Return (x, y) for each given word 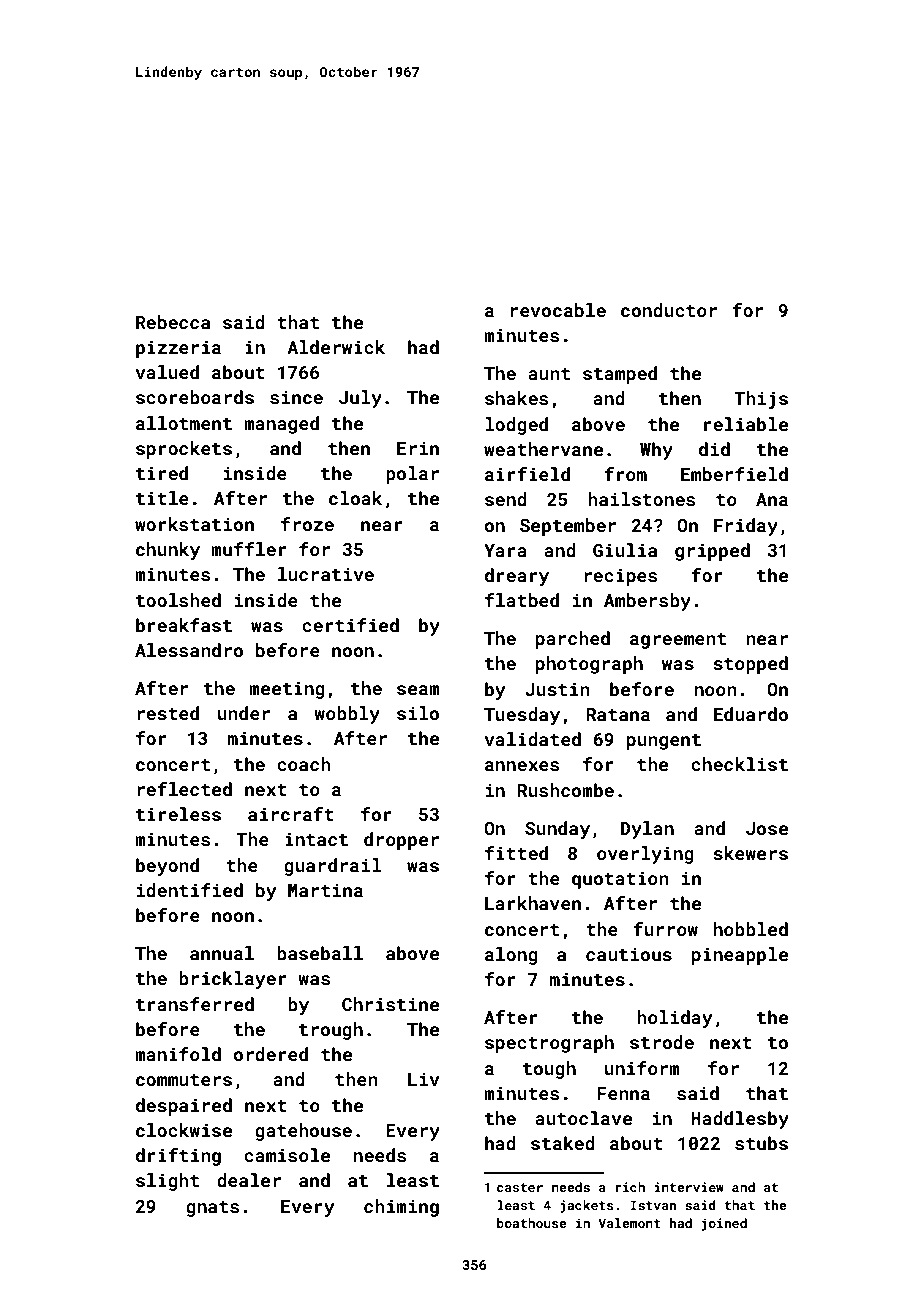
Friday (746, 527)
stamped (620, 375)
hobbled (751, 929)
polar (412, 475)
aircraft (291, 814)
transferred (195, 1004)
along (511, 956)
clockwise (184, 1130)
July (360, 399)
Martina (325, 890)
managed (281, 425)
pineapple (740, 956)
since (296, 397)
